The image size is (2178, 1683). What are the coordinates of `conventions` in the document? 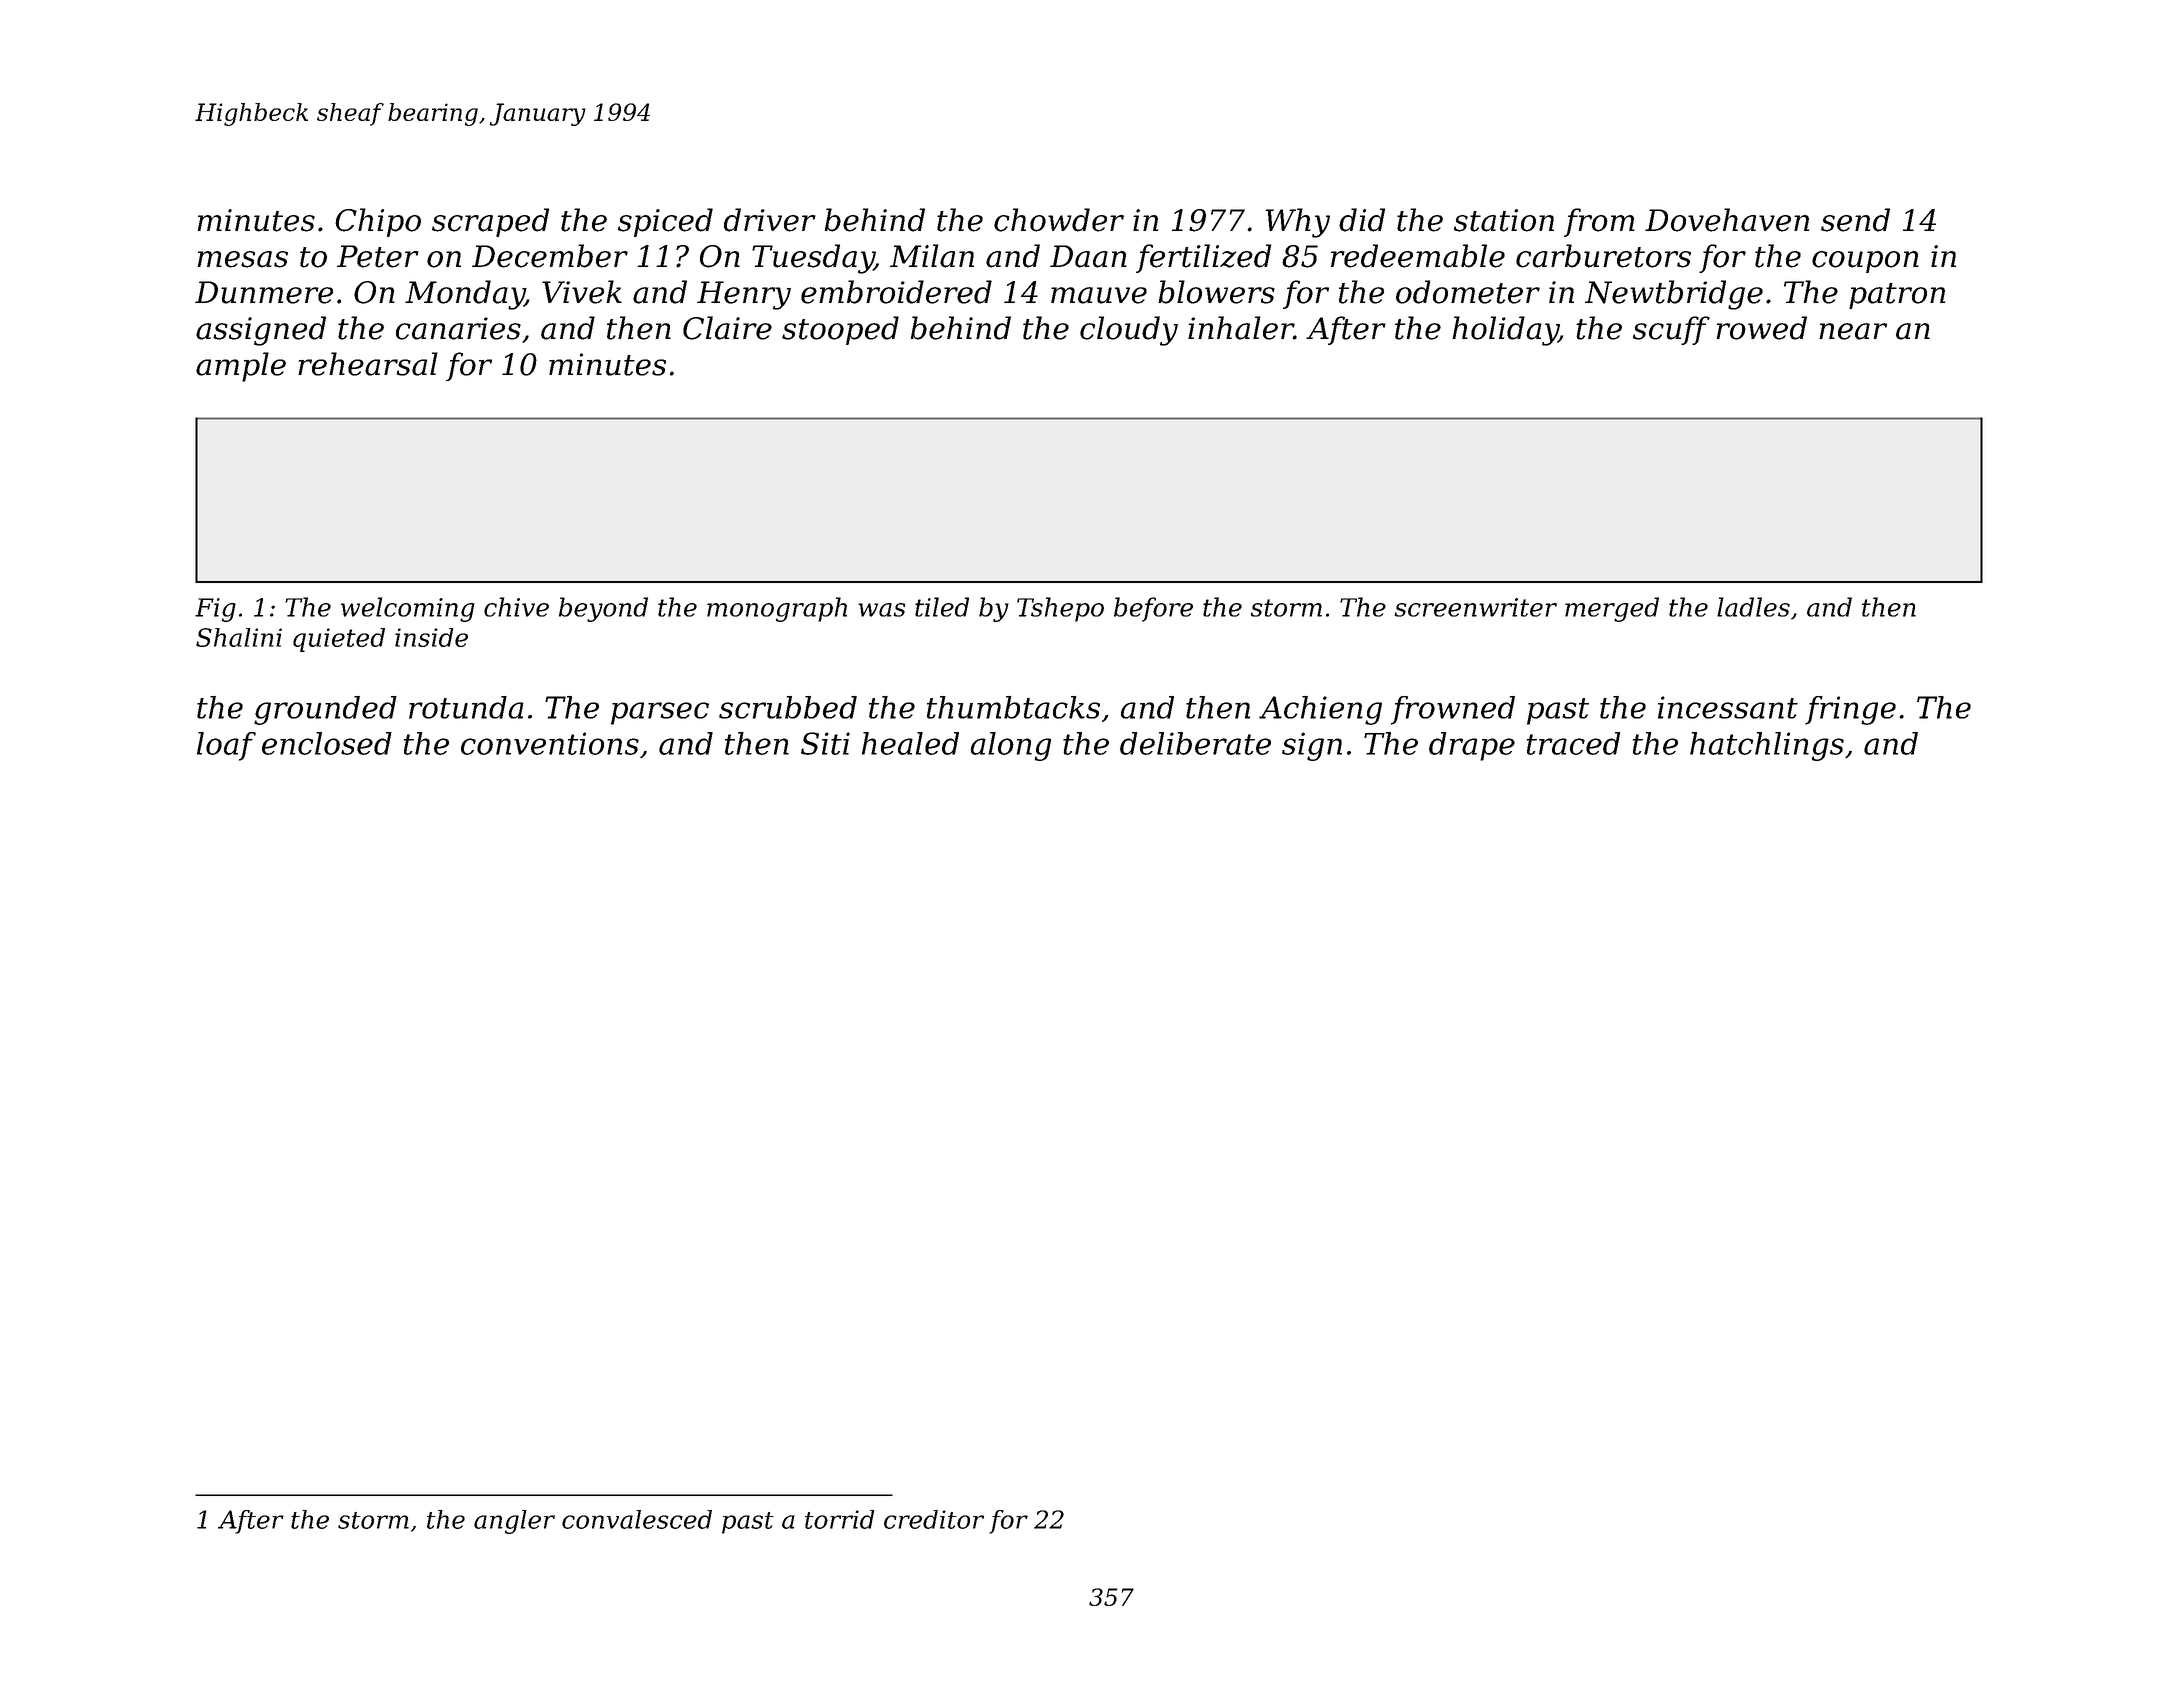 It's located at (550, 743).
